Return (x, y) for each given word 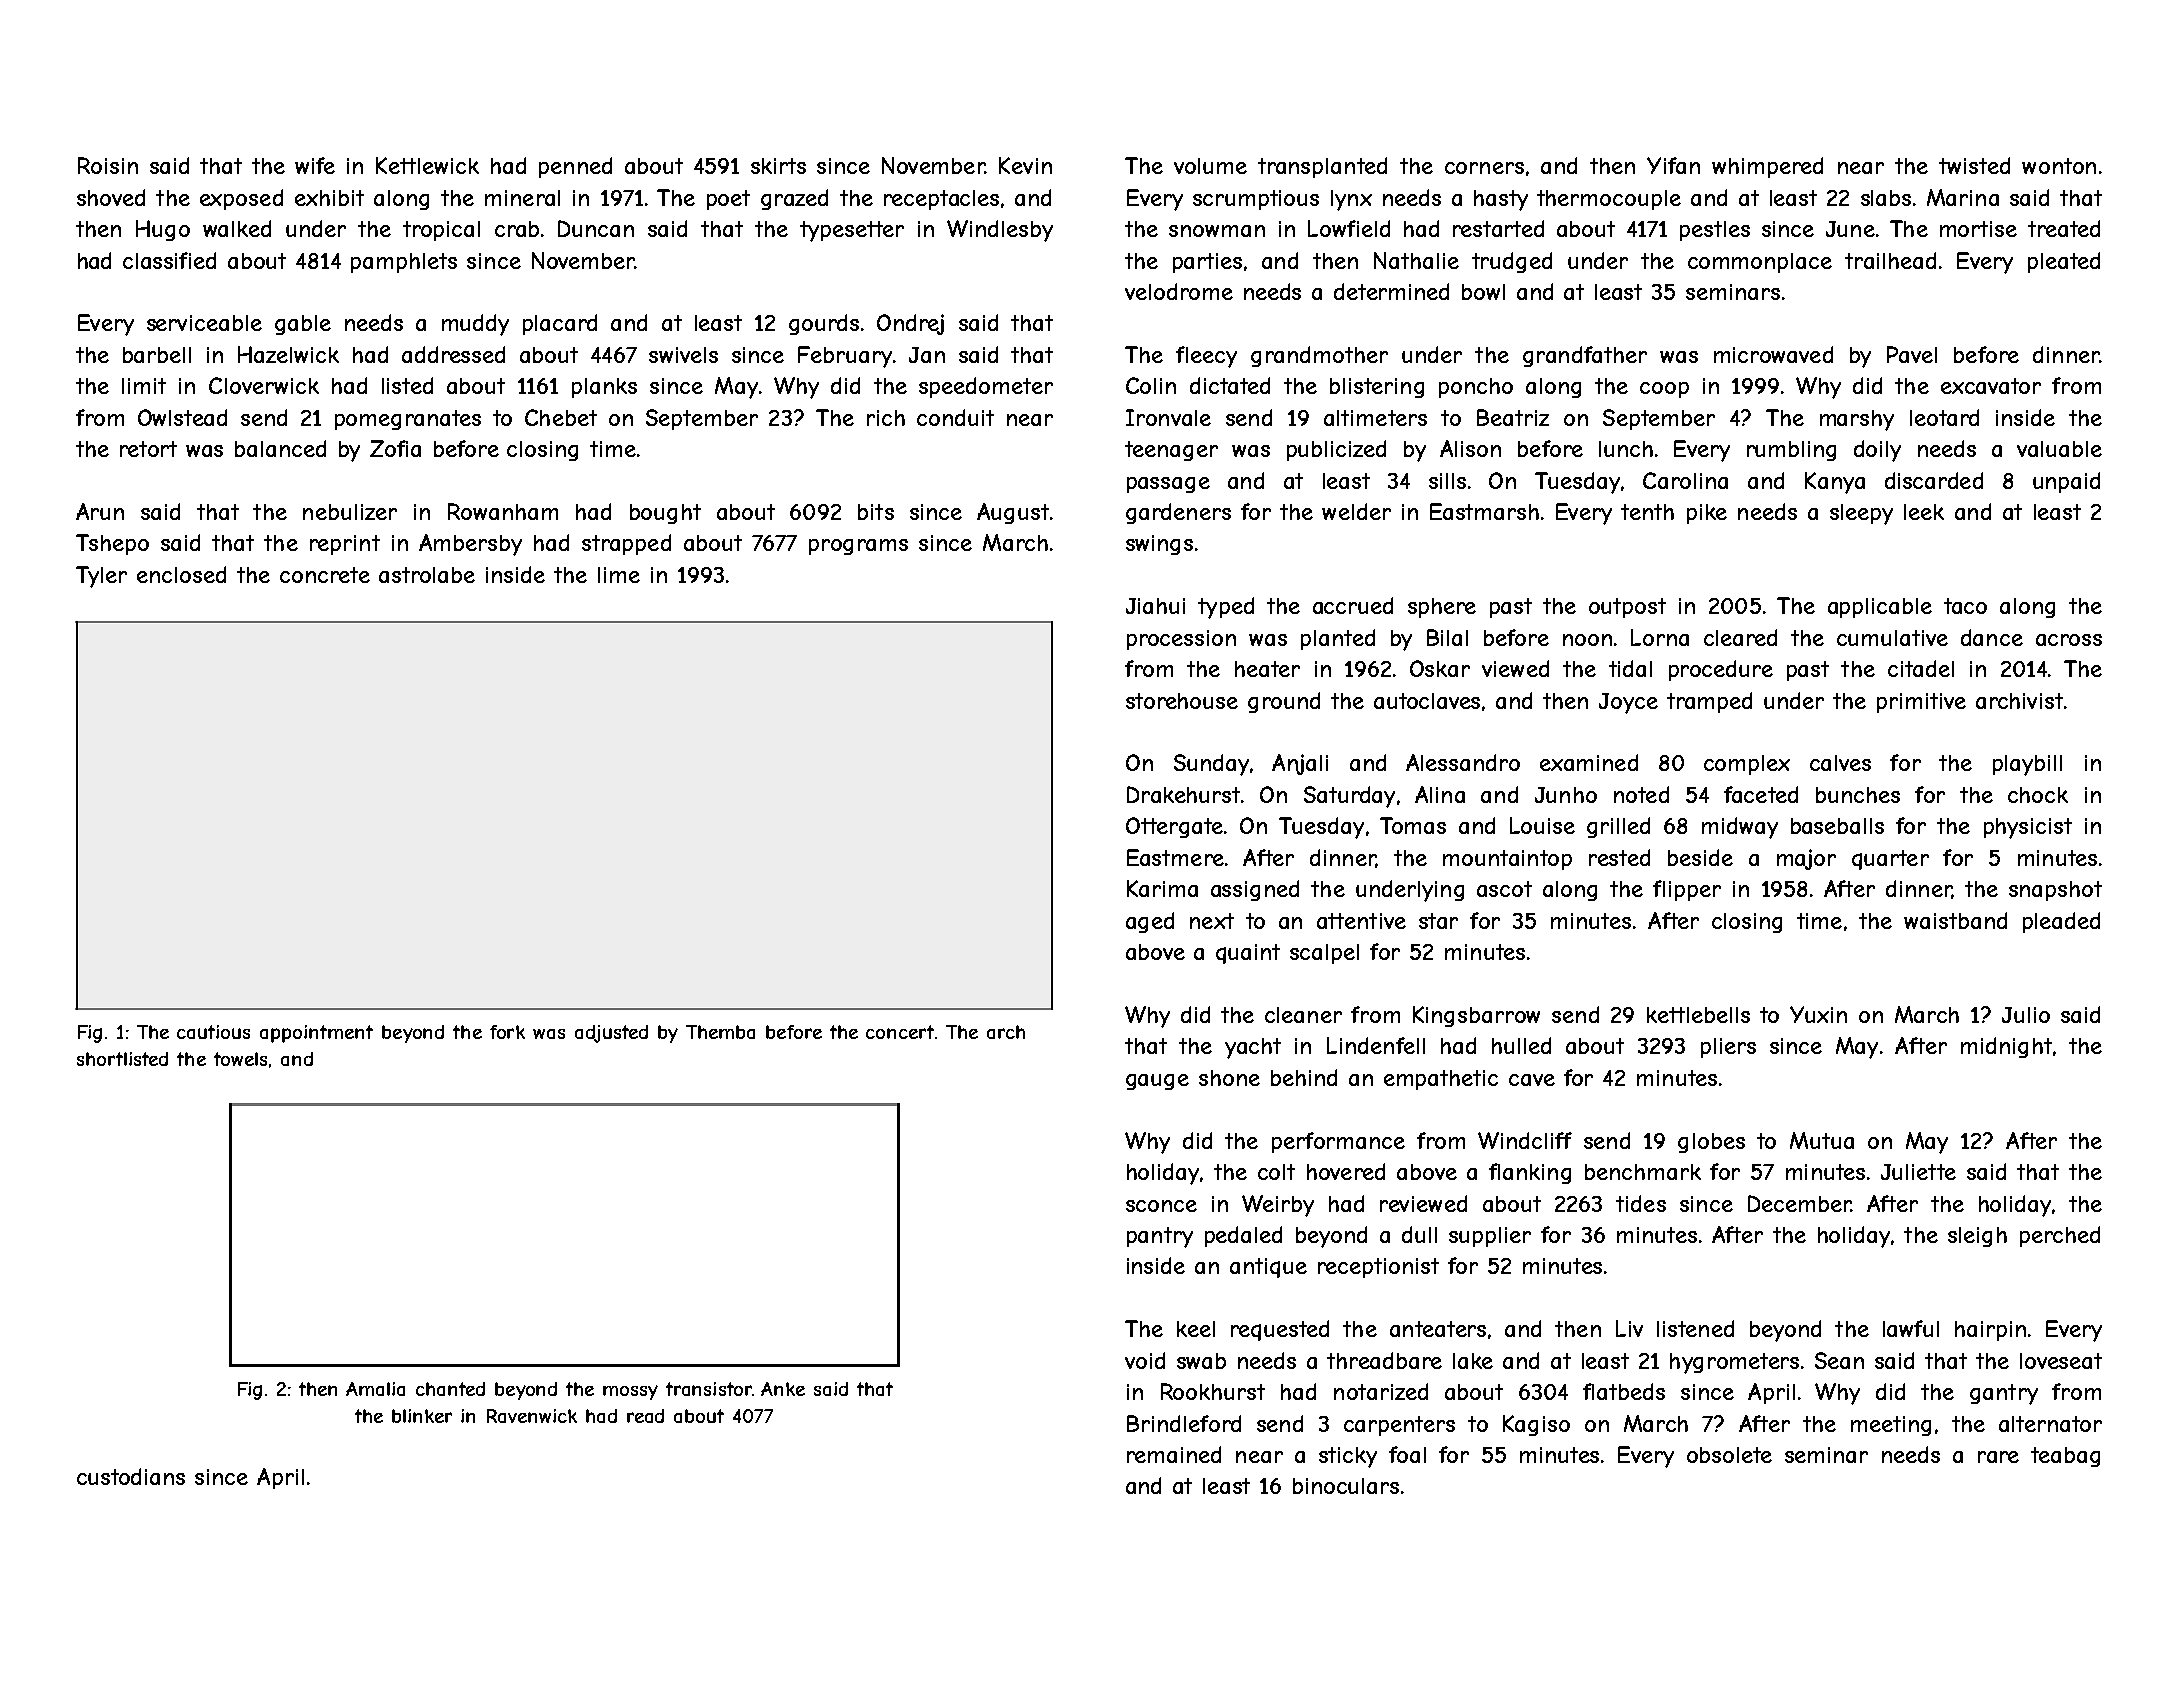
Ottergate (1174, 827)
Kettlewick (427, 165)
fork (507, 1032)
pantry (1160, 1237)
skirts (778, 166)
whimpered (1767, 167)
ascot (1504, 889)
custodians (131, 1476)
